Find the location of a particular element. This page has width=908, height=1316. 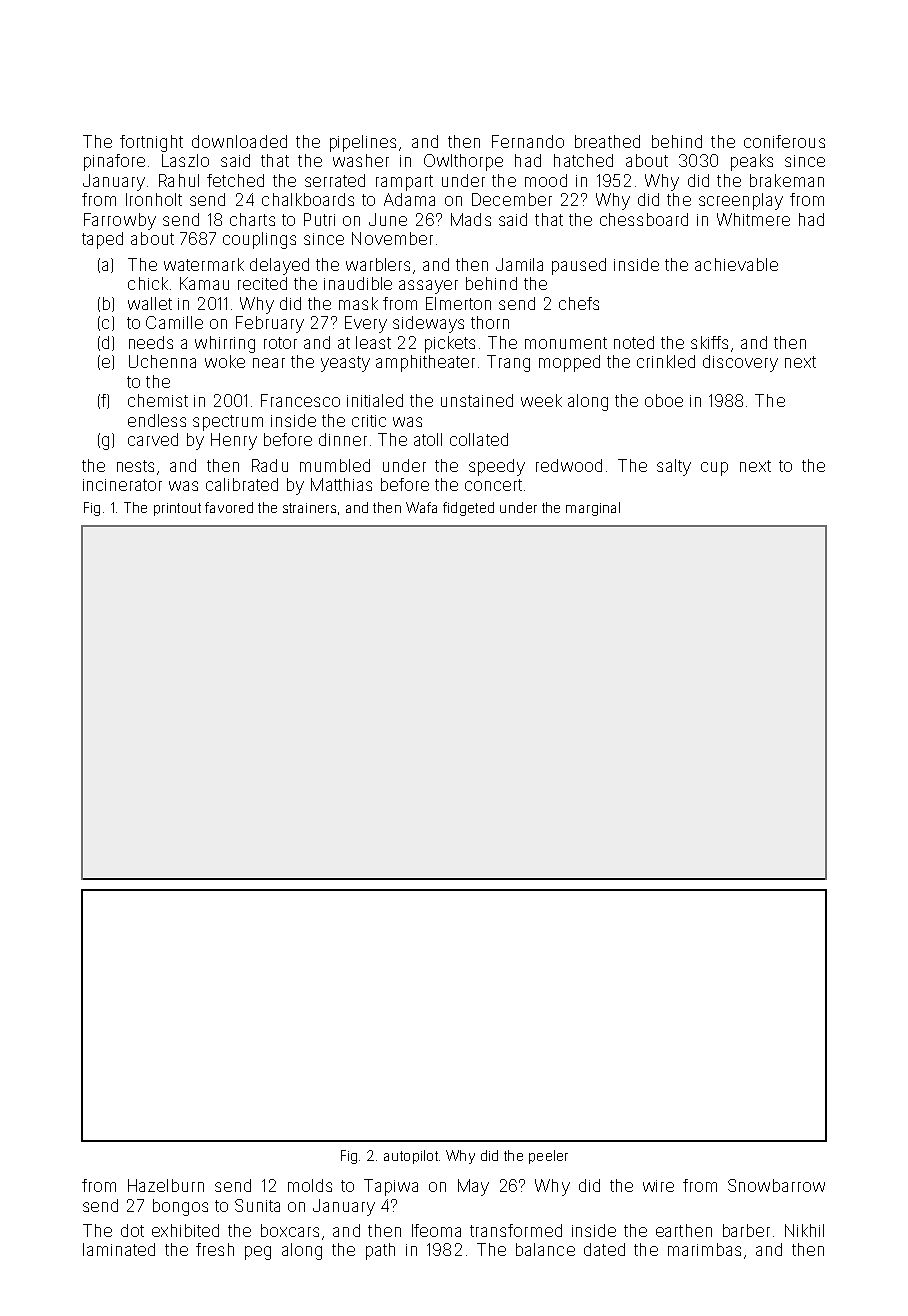

marginal is located at coordinates (593, 509).
